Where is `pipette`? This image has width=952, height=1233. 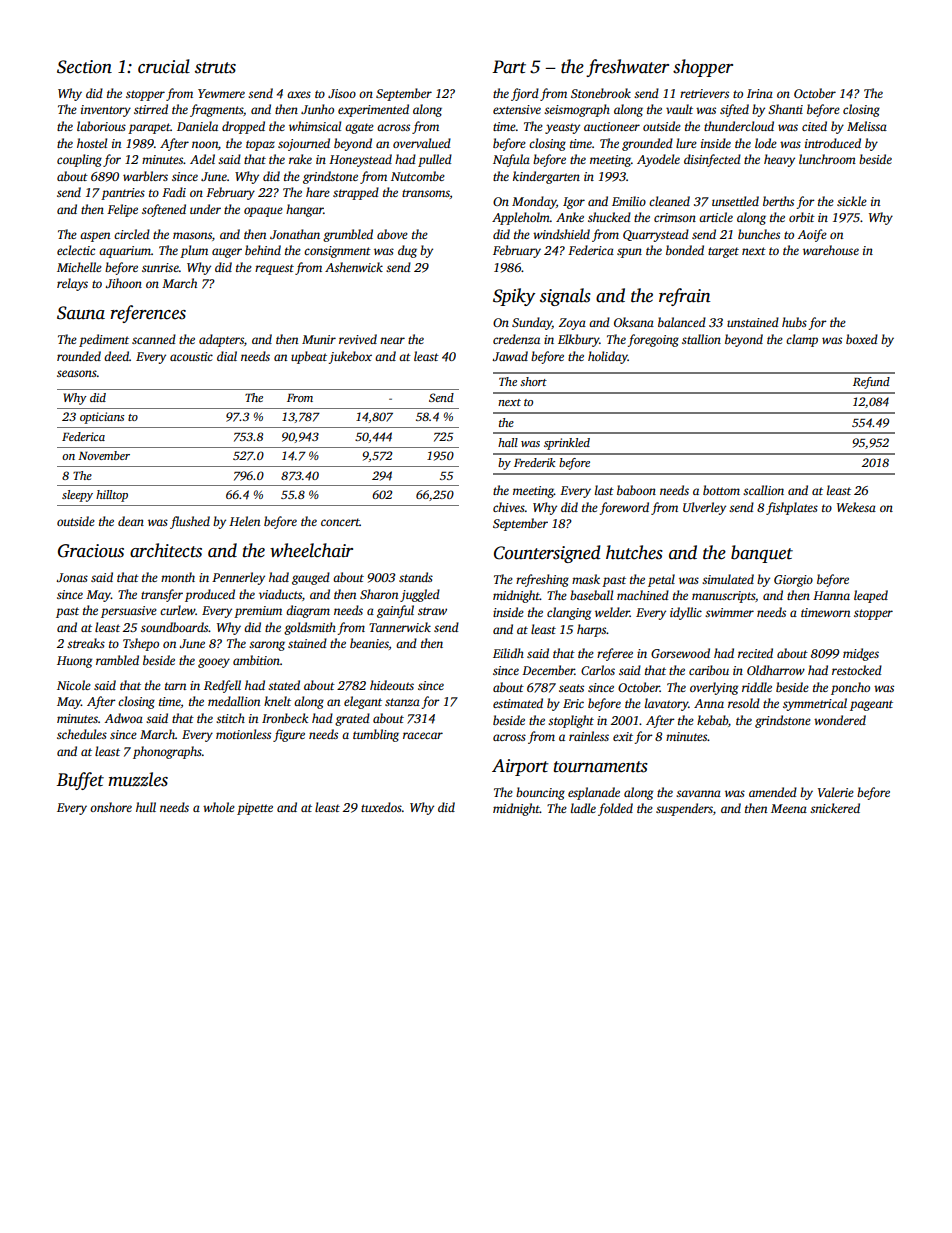 pipette is located at coordinates (255, 809).
